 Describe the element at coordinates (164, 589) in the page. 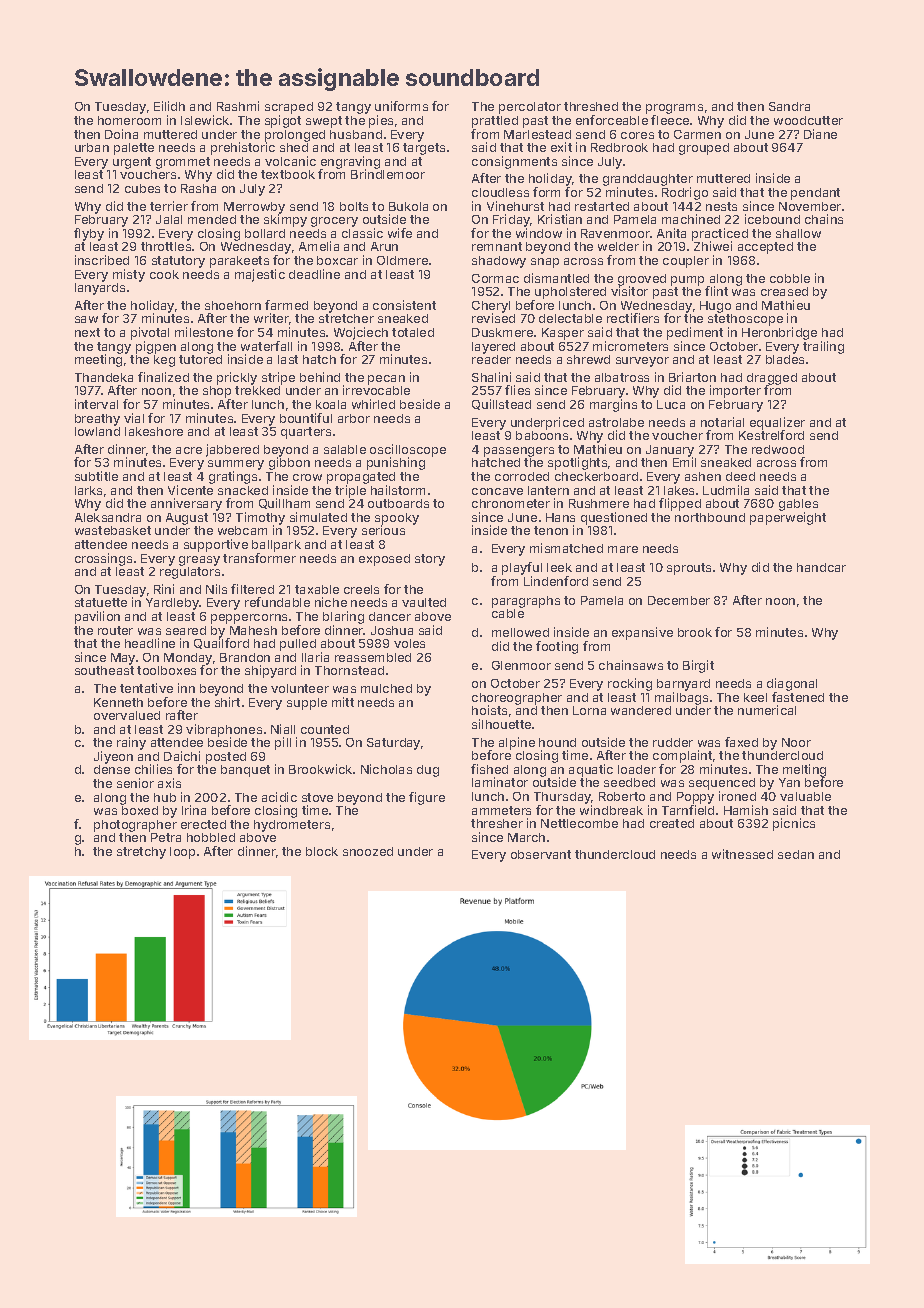

I see `Rini` at that location.
